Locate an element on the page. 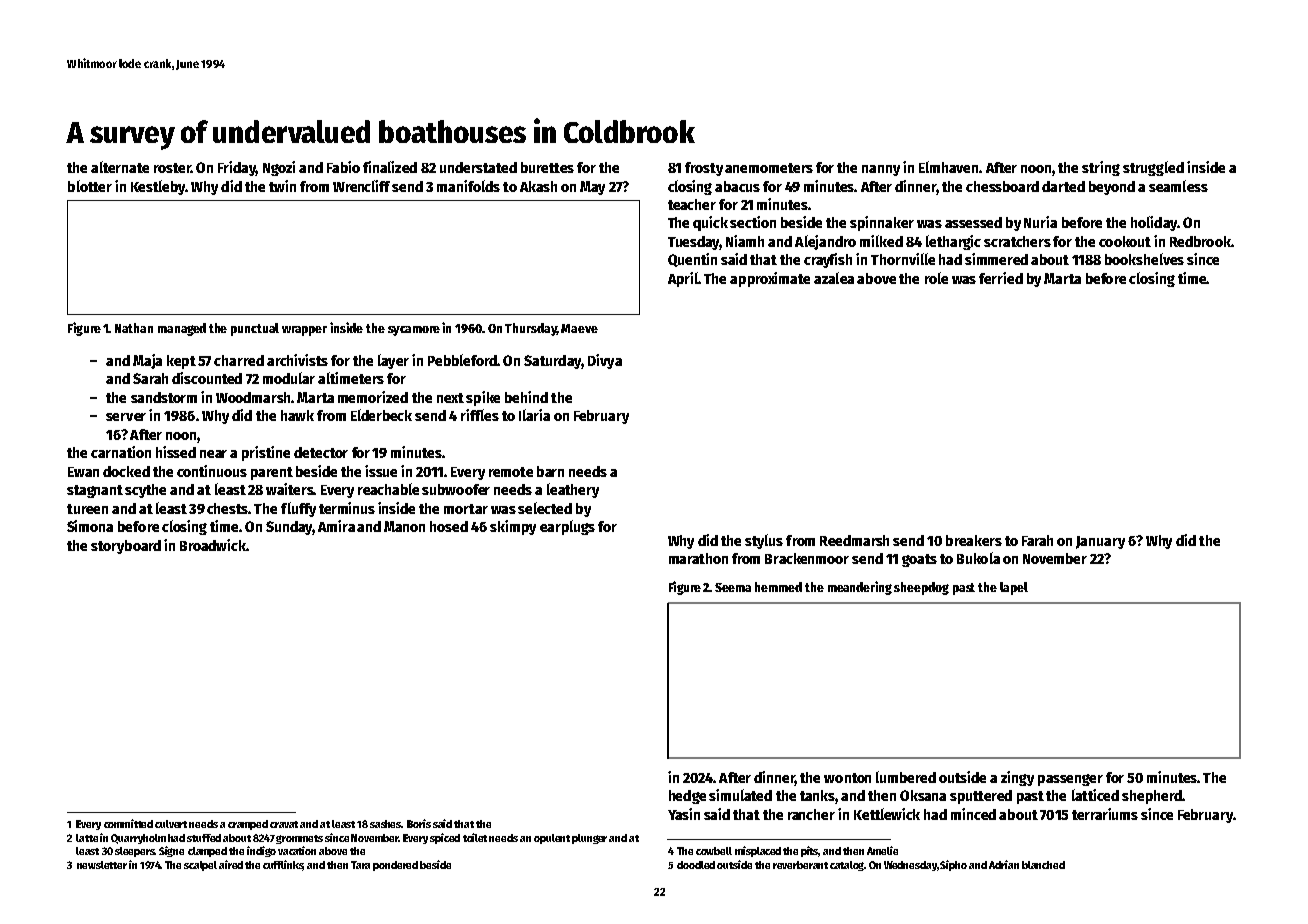  hemmed is located at coordinates (778, 587).
